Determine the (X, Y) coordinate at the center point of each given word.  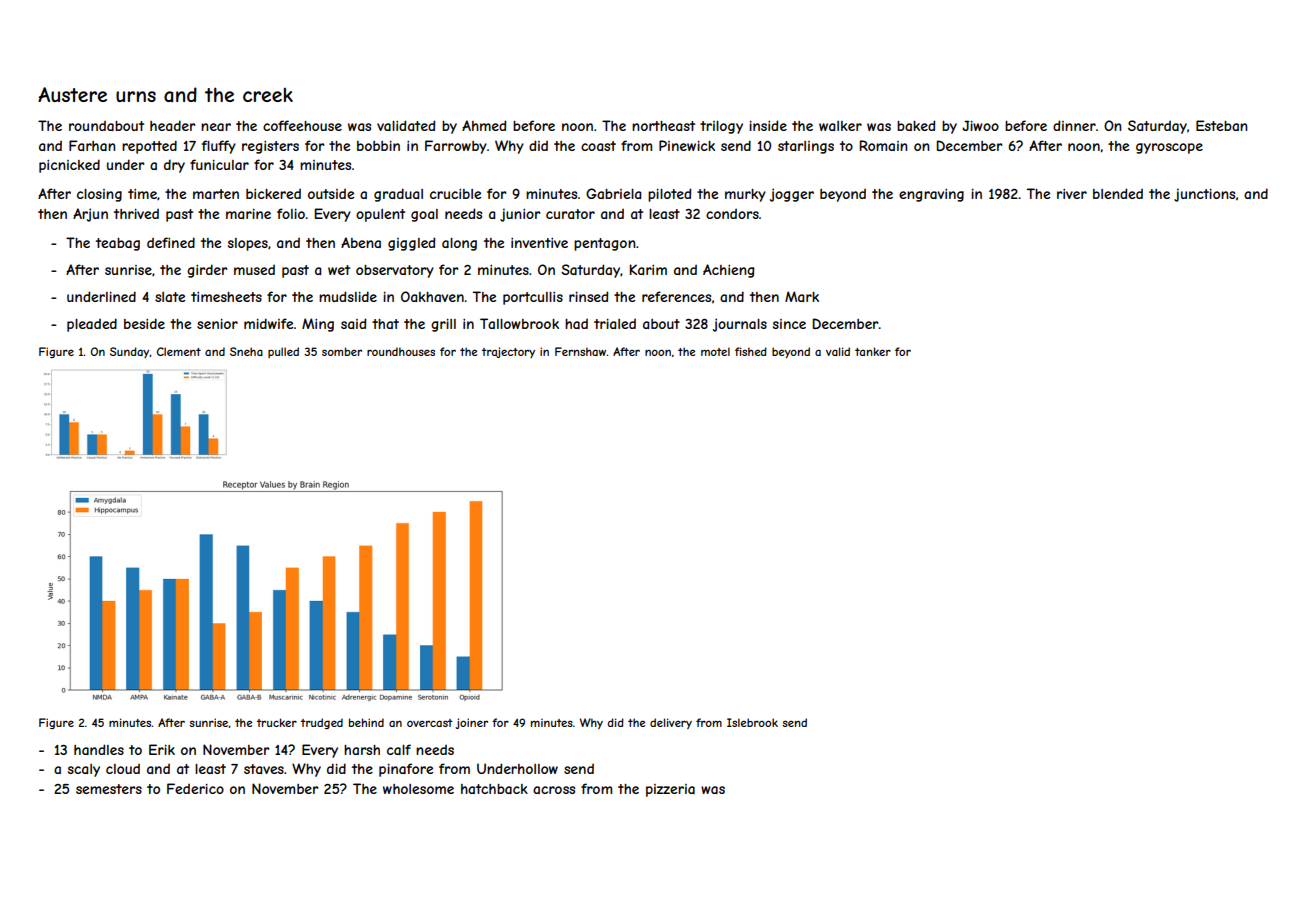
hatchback (494, 789)
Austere (72, 94)
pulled (283, 352)
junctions (1204, 195)
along (459, 244)
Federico (195, 788)
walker (840, 126)
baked (916, 125)
